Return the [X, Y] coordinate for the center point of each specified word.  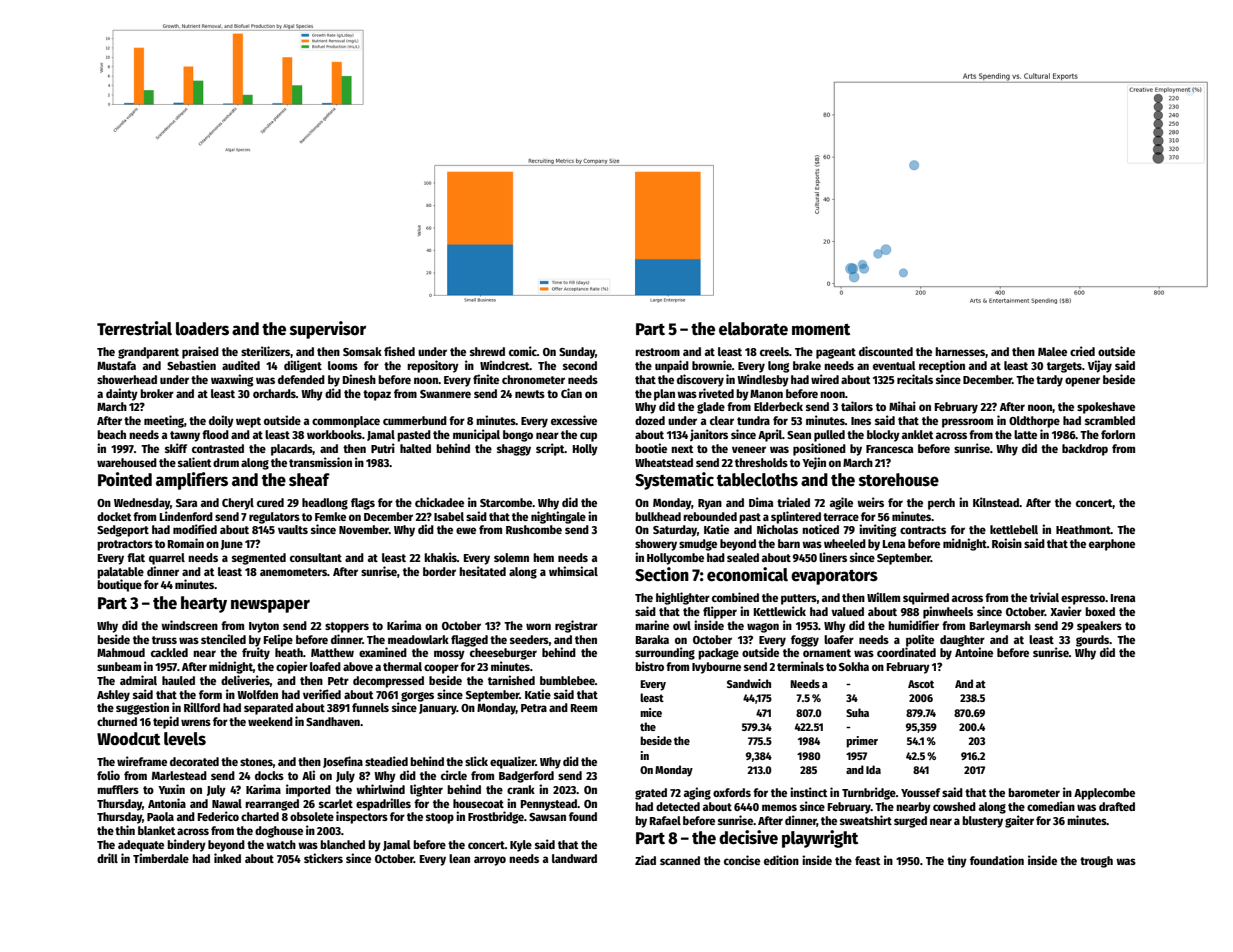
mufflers [118, 789]
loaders [202, 329]
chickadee [439, 502]
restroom [657, 352]
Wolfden [257, 694]
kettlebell [1014, 529]
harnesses [960, 351]
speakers [1099, 627]
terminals [800, 666]
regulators [274, 518]
